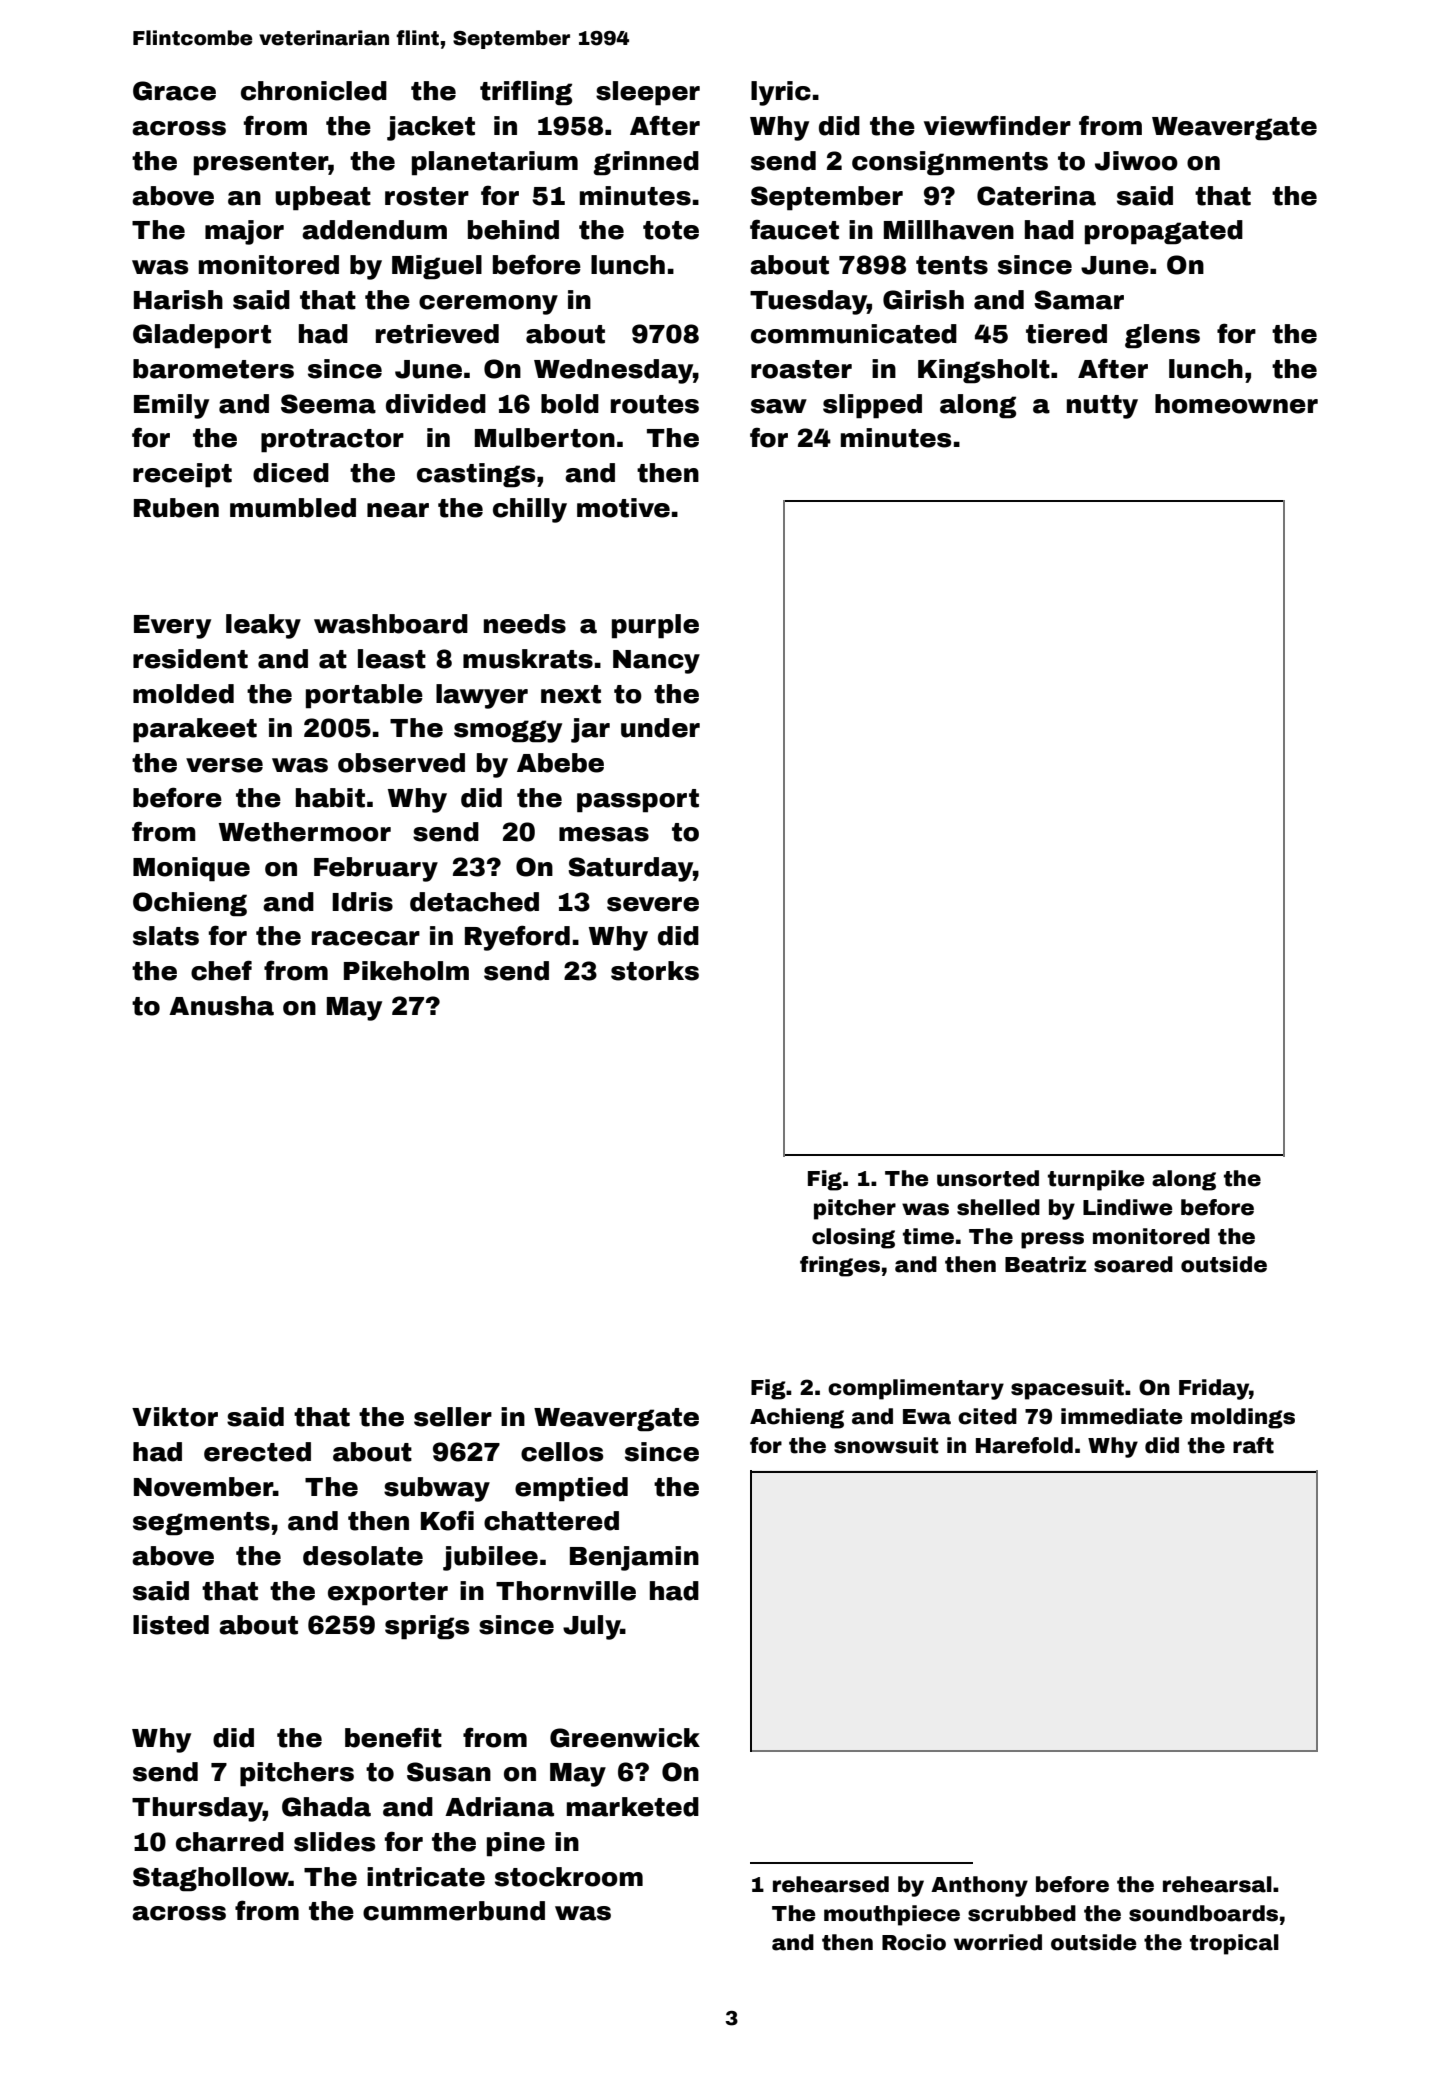 Image resolution: width=1450 pixels, height=2100 pixels. I want to click on propagated, so click(1164, 232).
